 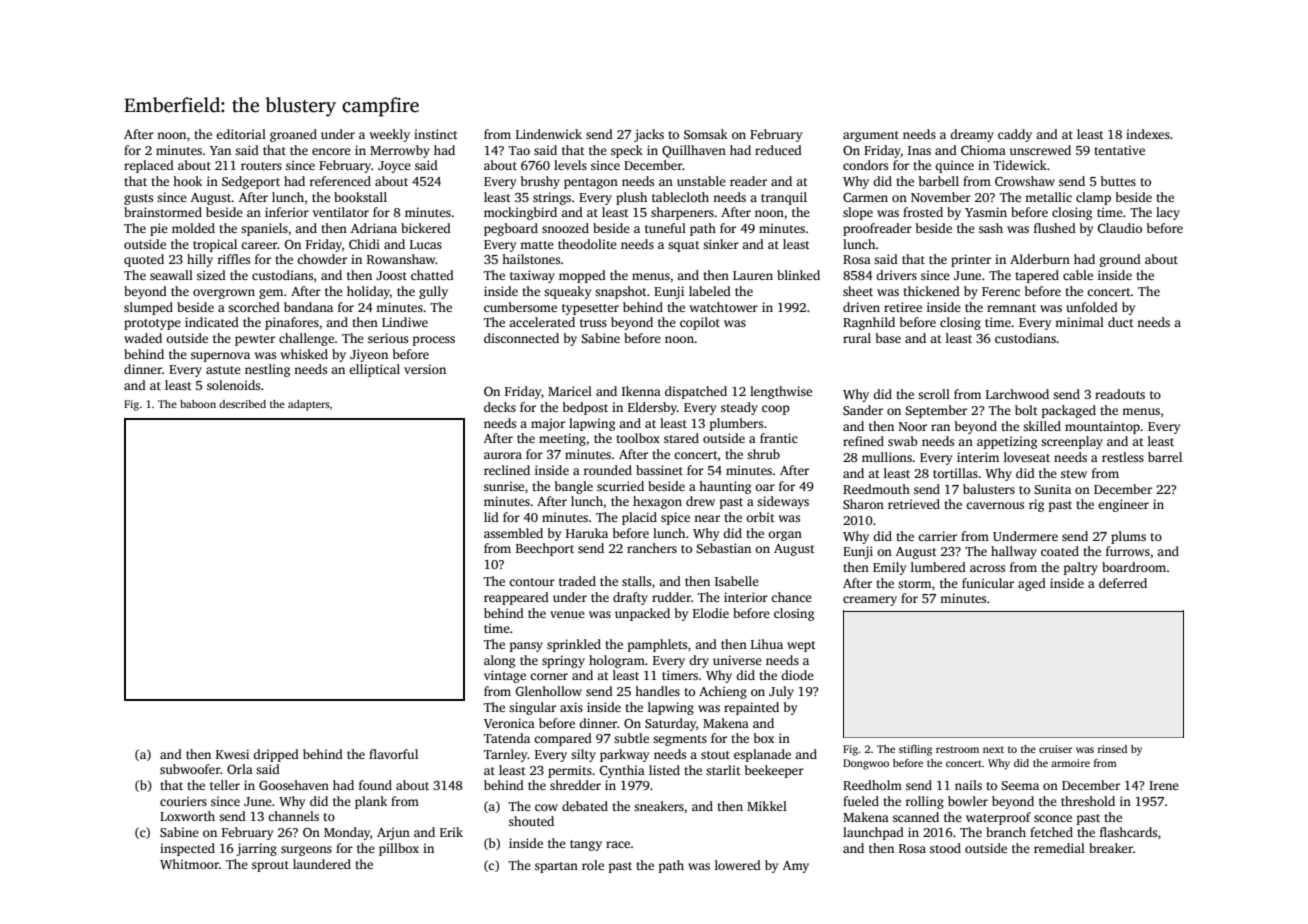 I want to click on refined, so click(x=863, y=441).
